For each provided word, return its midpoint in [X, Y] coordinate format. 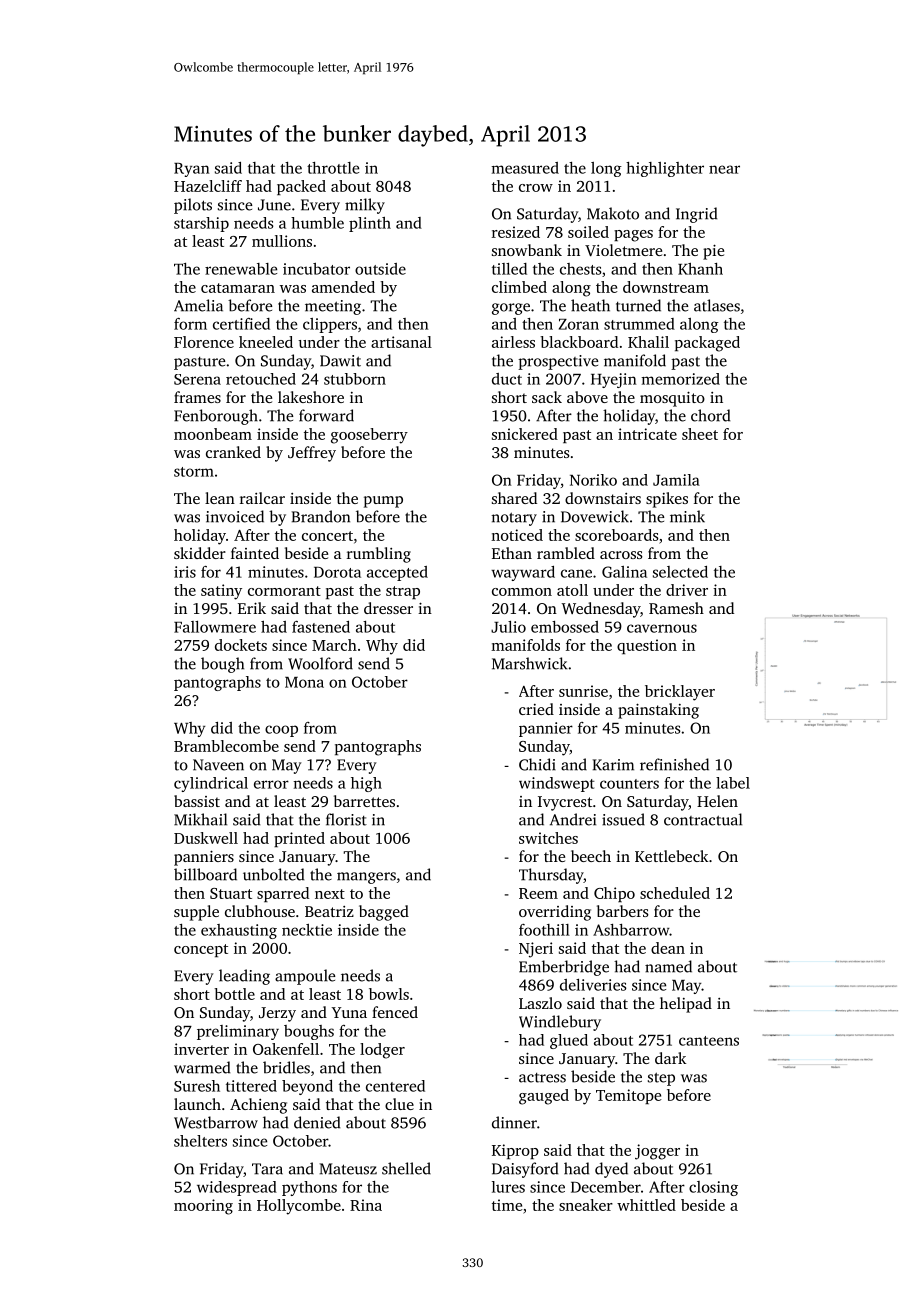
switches [548, 838]
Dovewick [595, 516]
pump [383, 502]
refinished [674, 764]
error [271, 784]
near [724, 169]
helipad [686, 1005]
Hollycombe [299, 1207]
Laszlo [540, 1003]
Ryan [191, 170]
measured [525, 168]
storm [194, 472]
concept [201, 950]
